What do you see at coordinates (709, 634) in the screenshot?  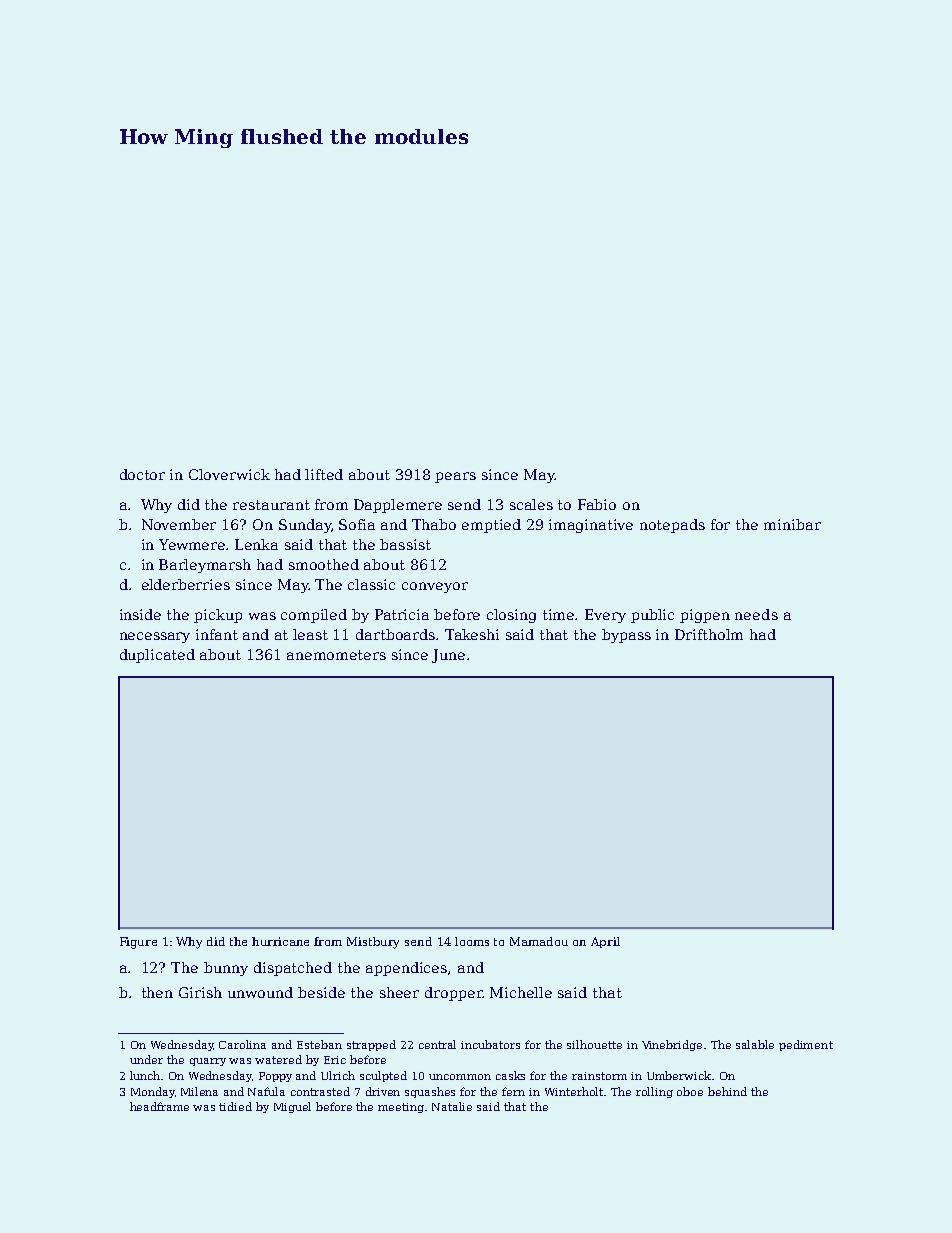 I see `Driftholm` at bounding box center [709, 634].
